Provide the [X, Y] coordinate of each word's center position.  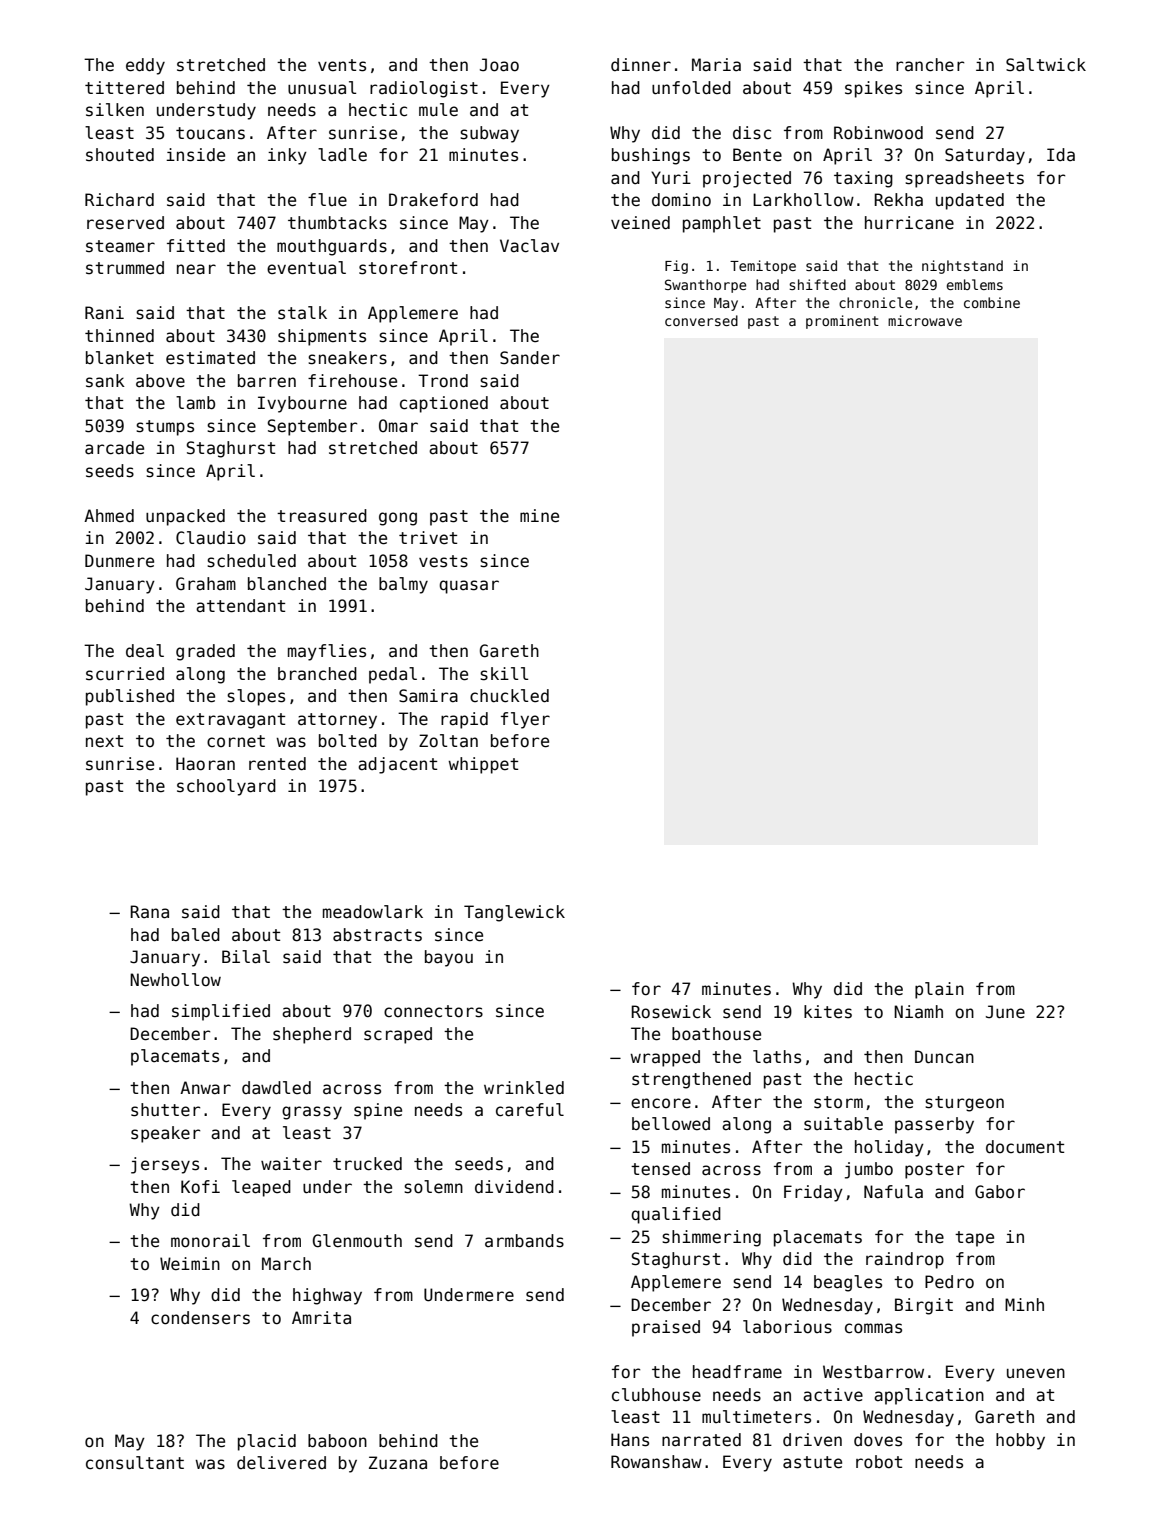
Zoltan [448, 741]
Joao [499, 65]
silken [115, 110]
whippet [483, 765]
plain [939, 990]
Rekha [898, 200]
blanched [287, 584]
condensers [200, 1318]
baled [196, 935]
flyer [525, 720]
